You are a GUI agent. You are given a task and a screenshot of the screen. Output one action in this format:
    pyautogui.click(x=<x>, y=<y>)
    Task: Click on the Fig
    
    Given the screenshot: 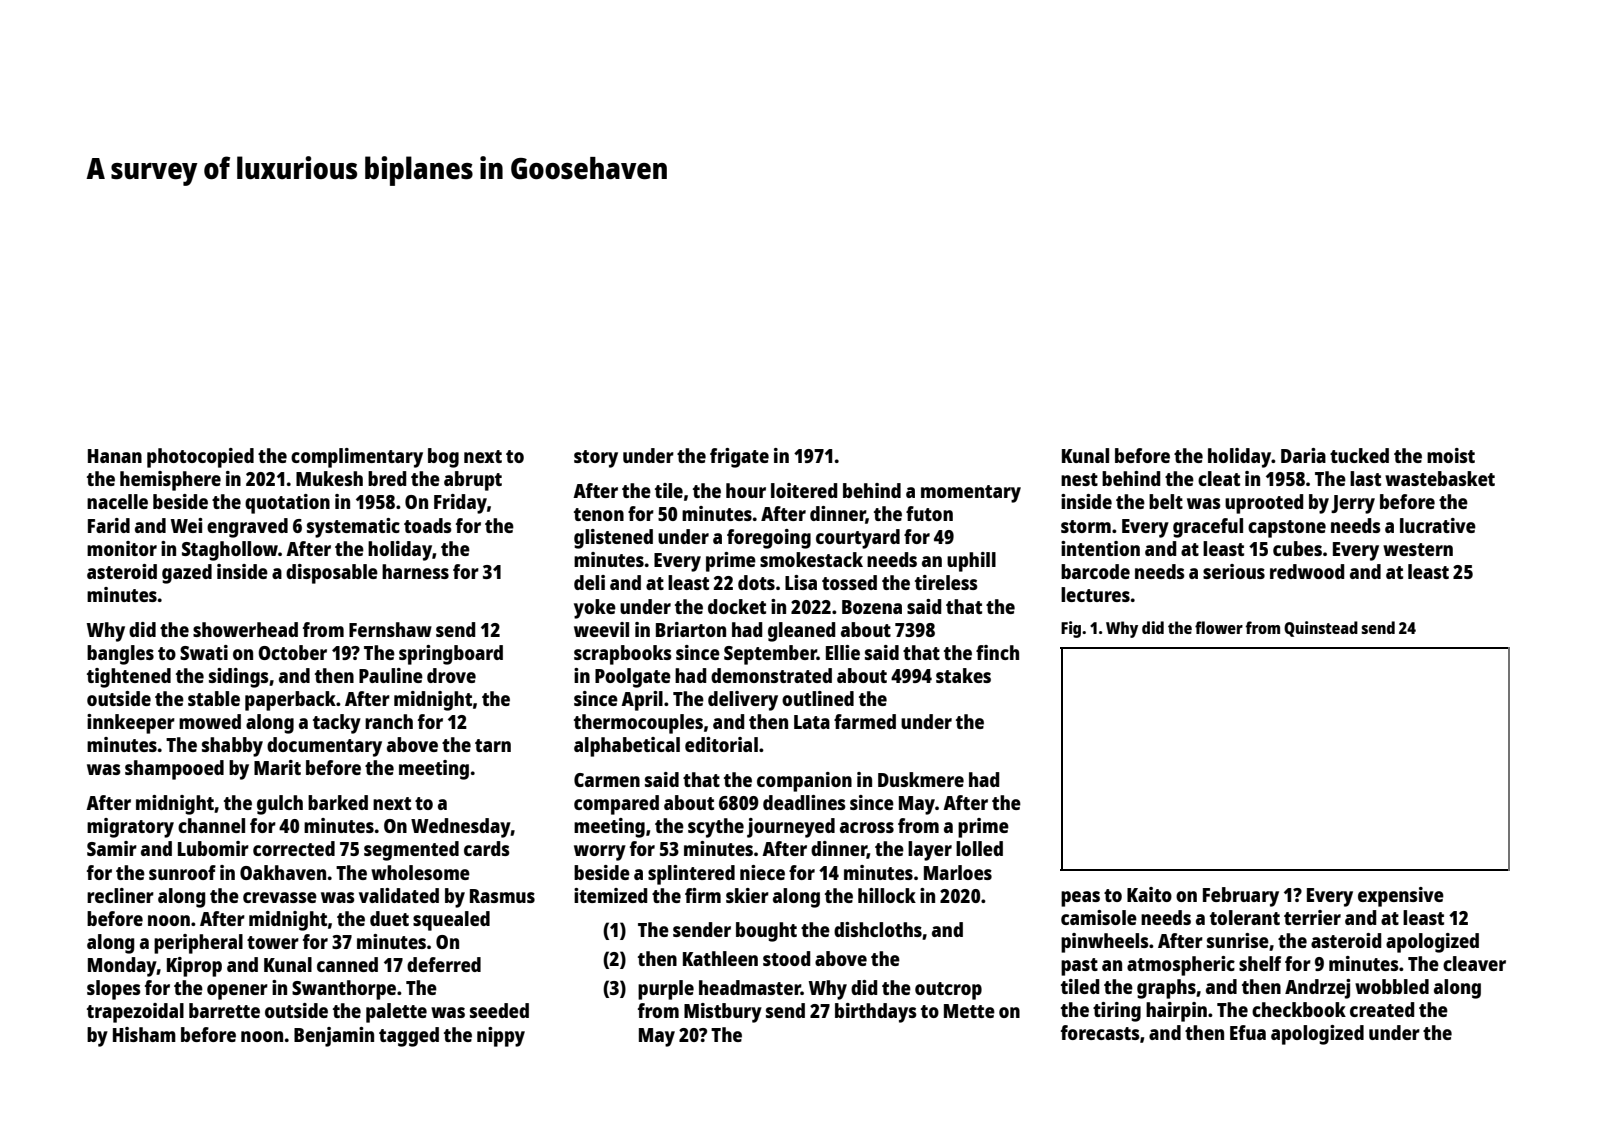 What is the action you would take?
    pyautogui.click(x=1071, y=629)
